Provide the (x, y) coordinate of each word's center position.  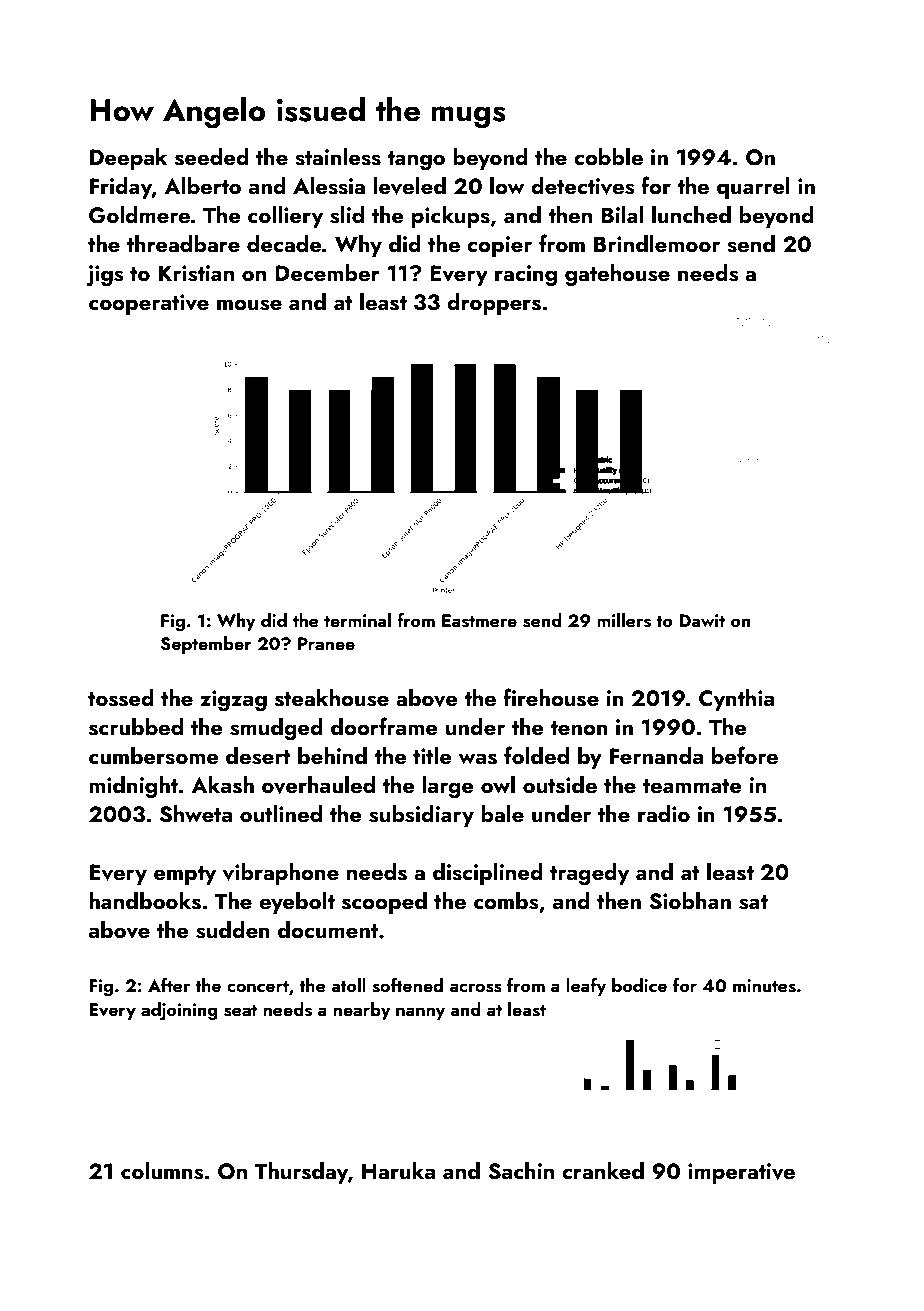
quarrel (753, 188)
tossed (121, 698)
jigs (104, 276)
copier (499, 246)
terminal (357, 620)
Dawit (702, 620)
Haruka (398, 1170)
